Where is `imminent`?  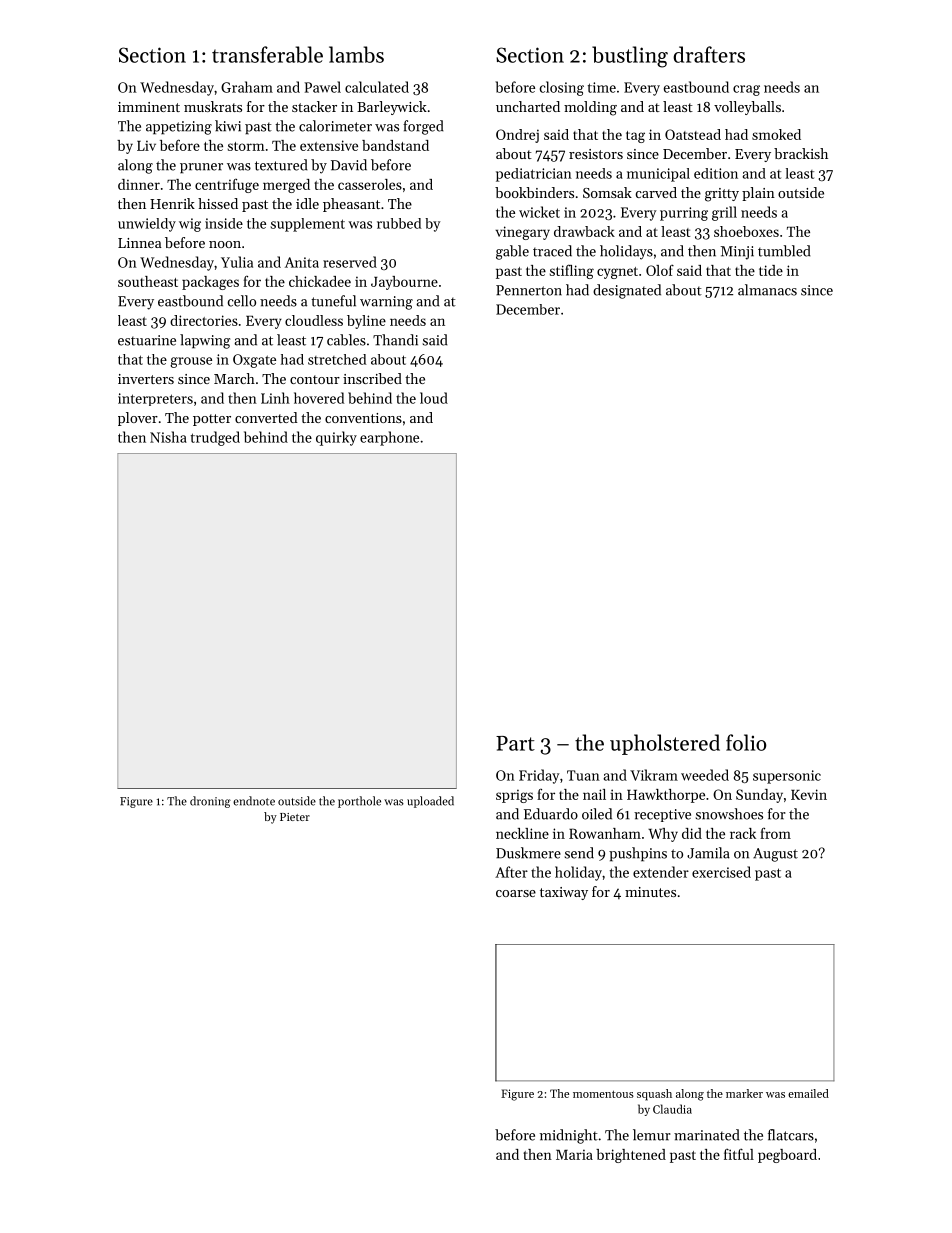 imminent is located at coordinates (149, 107).
